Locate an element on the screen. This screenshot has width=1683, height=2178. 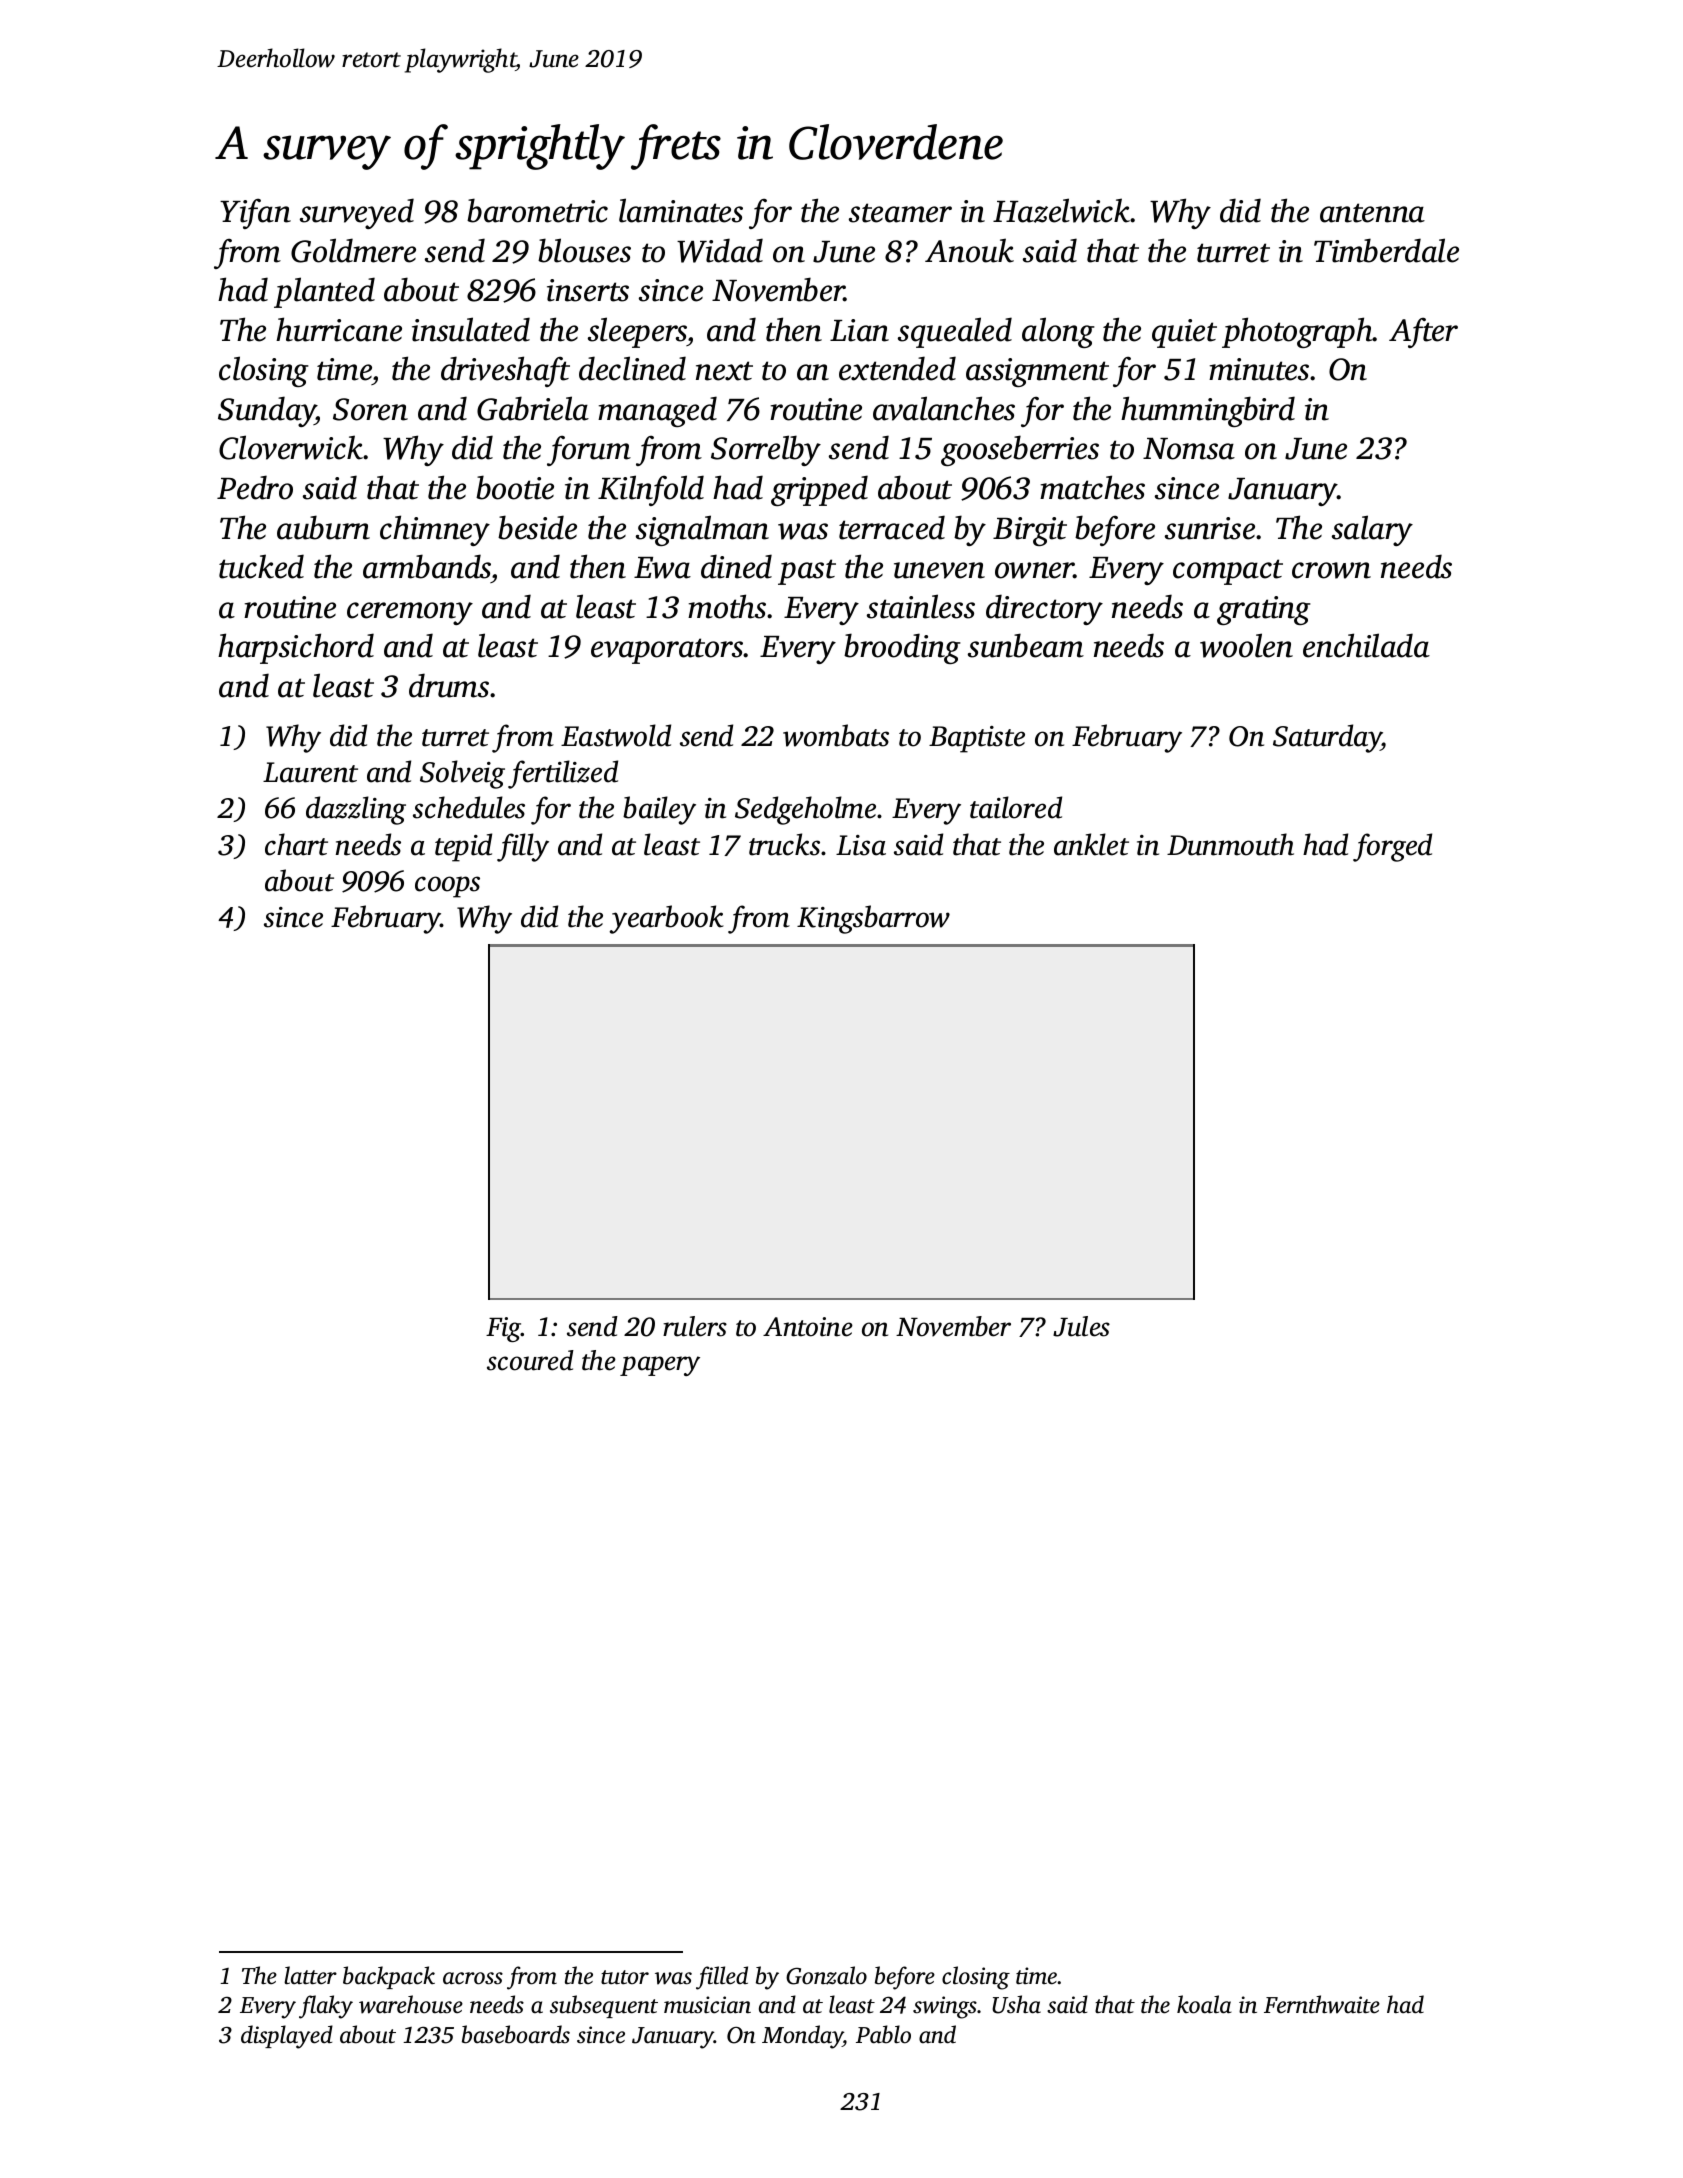
Jules is located at coordinates (1081, 1326).
